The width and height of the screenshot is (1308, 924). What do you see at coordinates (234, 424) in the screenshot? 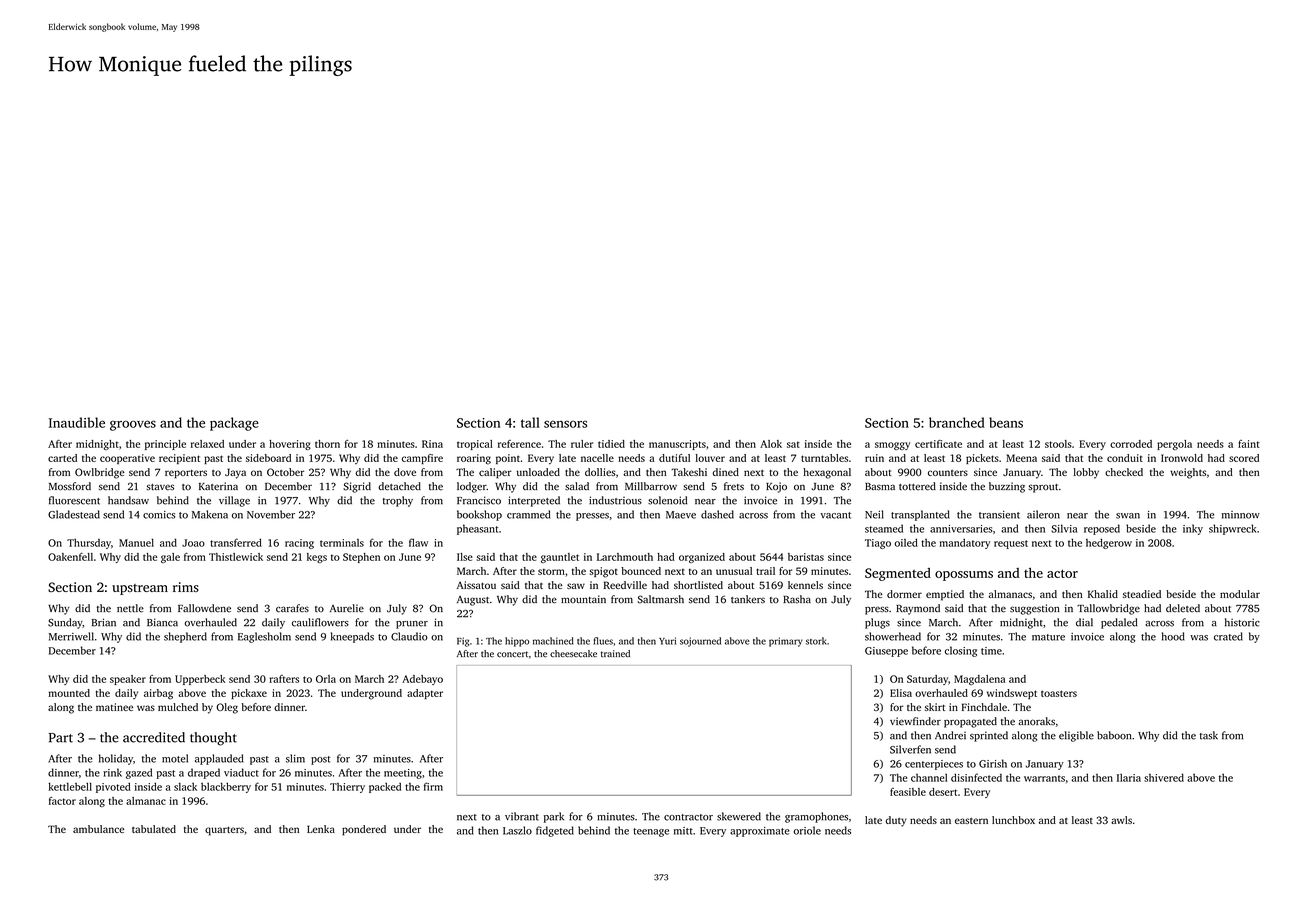
I see `package` at bounding box center [234, 424].
